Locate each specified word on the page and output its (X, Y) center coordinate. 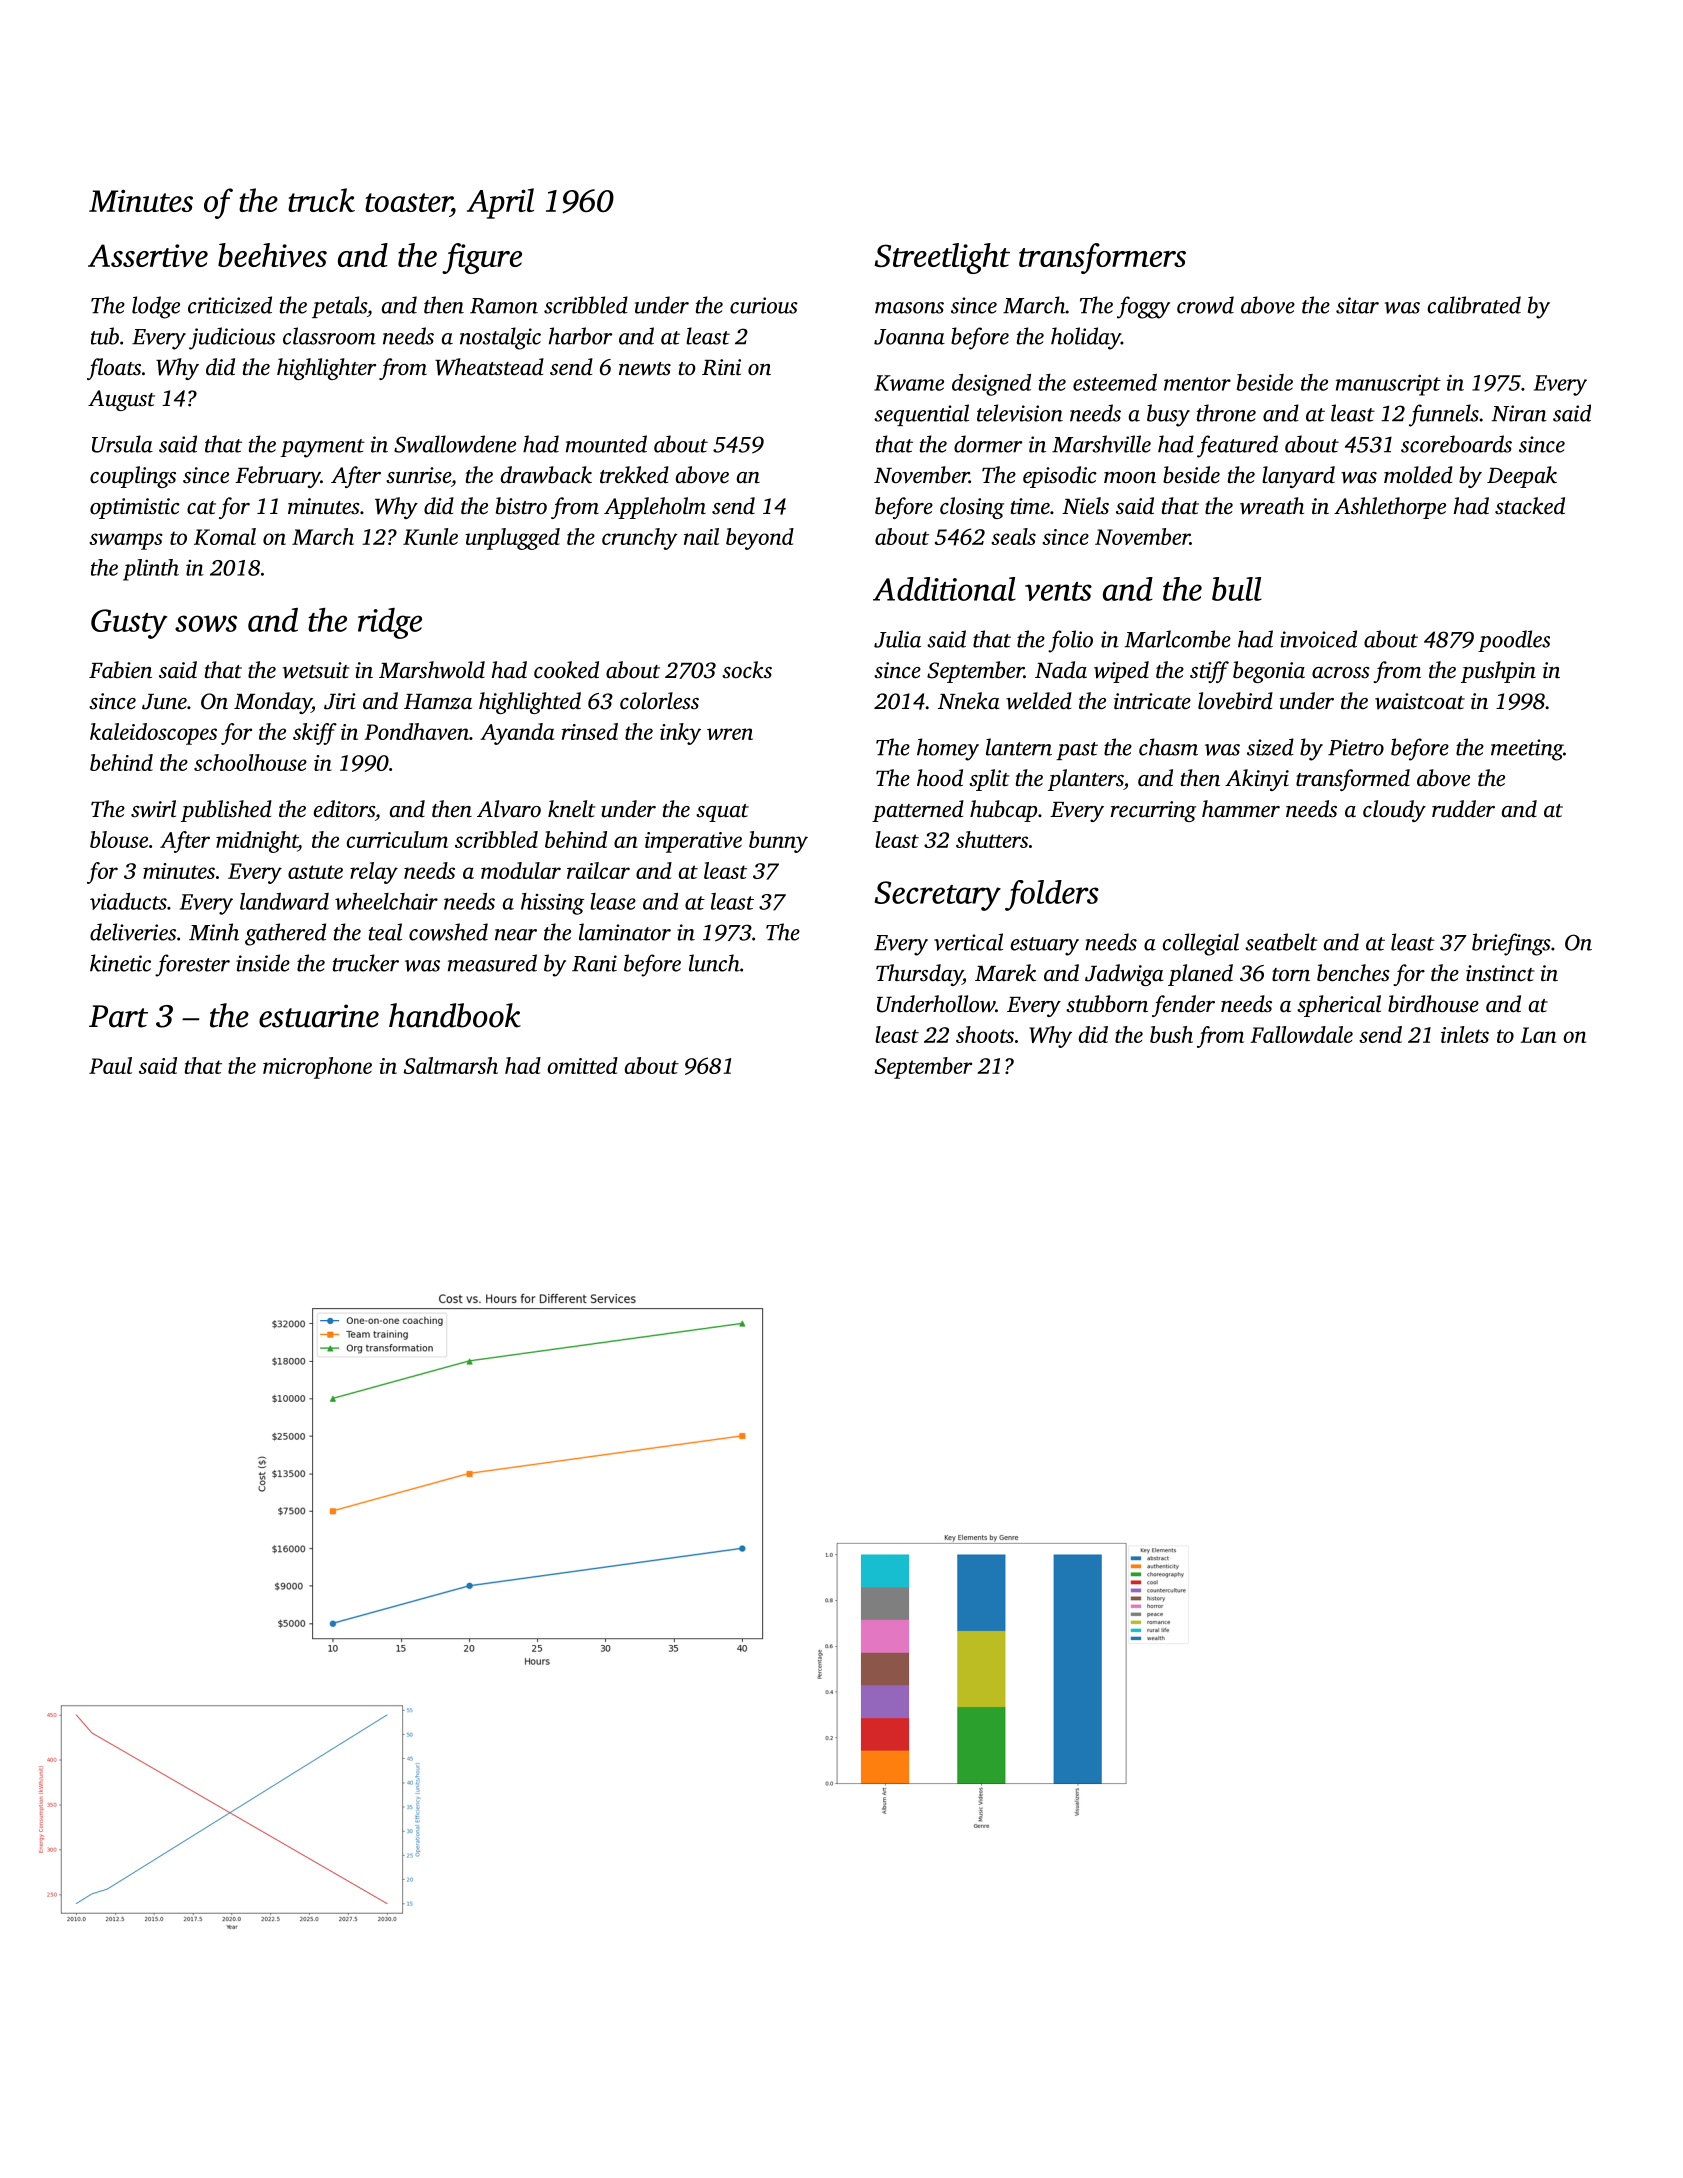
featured (1237, 446)
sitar (1357, 305)
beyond (760, 539)
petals (339, 307)
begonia (1269, 672)
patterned (918, 811)
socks (747, 670)
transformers (1102, 258)
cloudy (1394, 811)
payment (322, 448)
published (226, 811)
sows (206, 623)
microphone (317, 1068)
